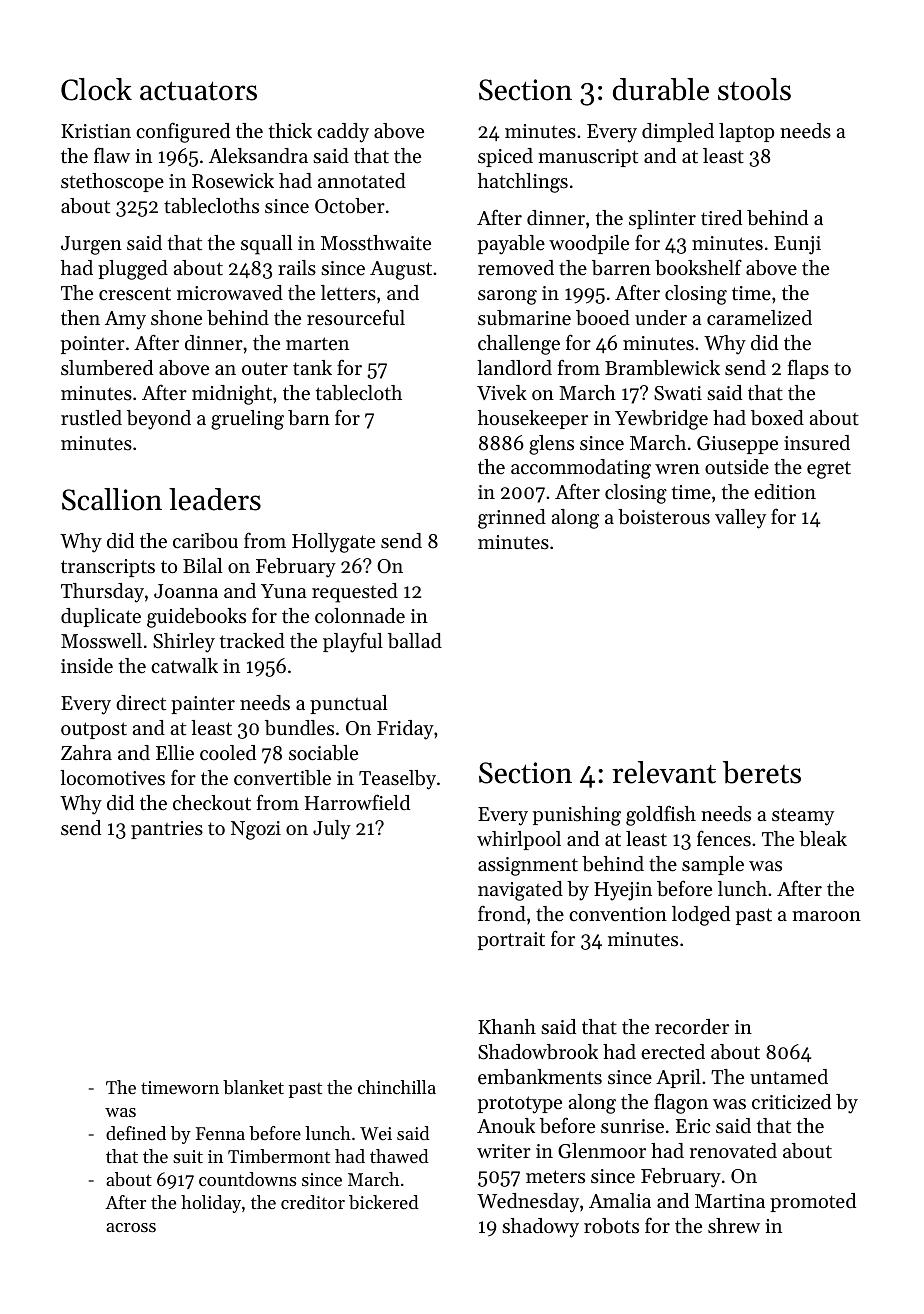  I want to click on Eunji, so click(797, 245).
